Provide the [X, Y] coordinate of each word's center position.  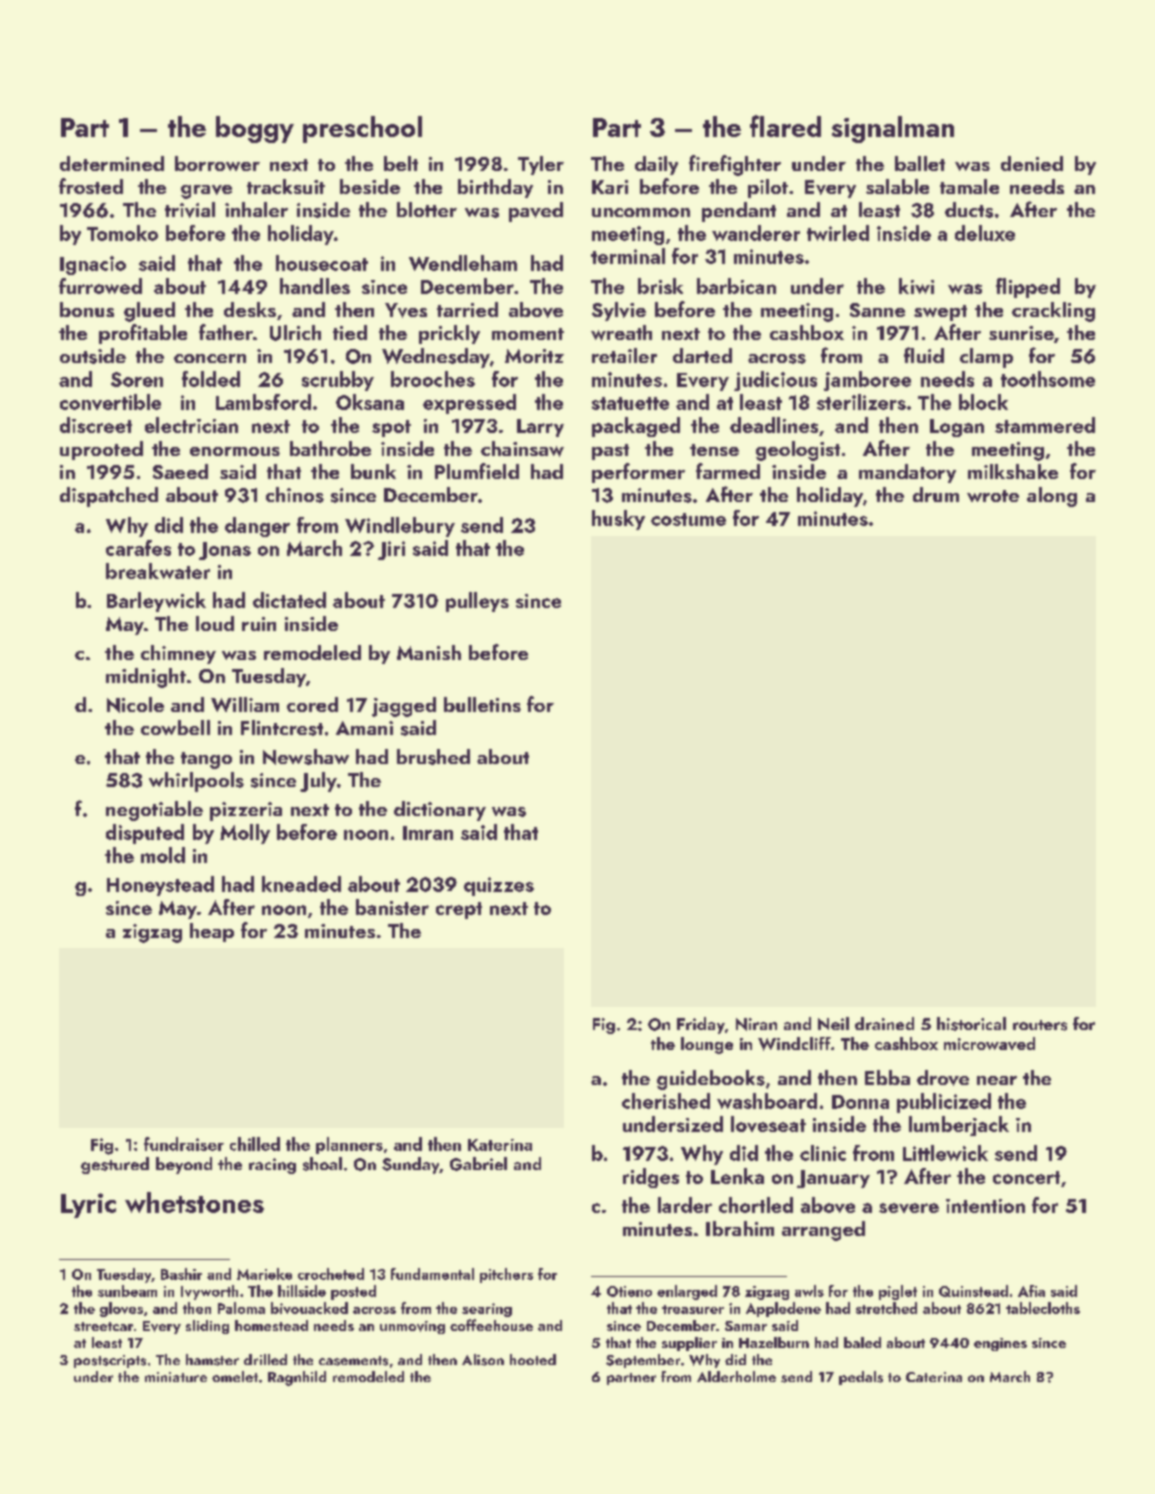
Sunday [411, 1165]
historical [971, 1024]
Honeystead [160, 886]
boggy [255, 129]
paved [536, 212]
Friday [701, 1025]
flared [785, 126]
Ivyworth [209, 1292]
